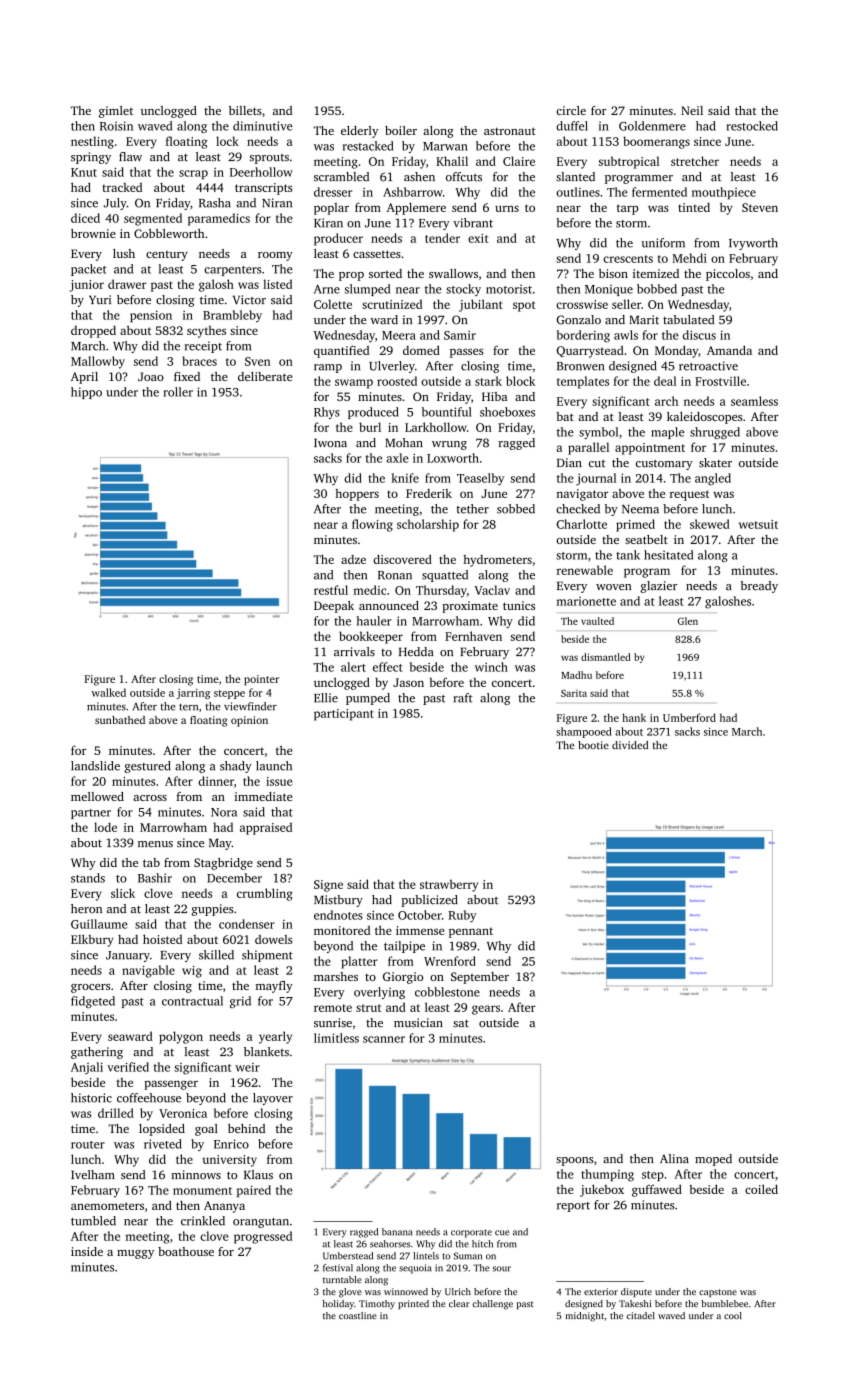 The image size is (849, 1400). Describe the element at coordinates (445, 146) in the page. I see `Marwan` at that location.
